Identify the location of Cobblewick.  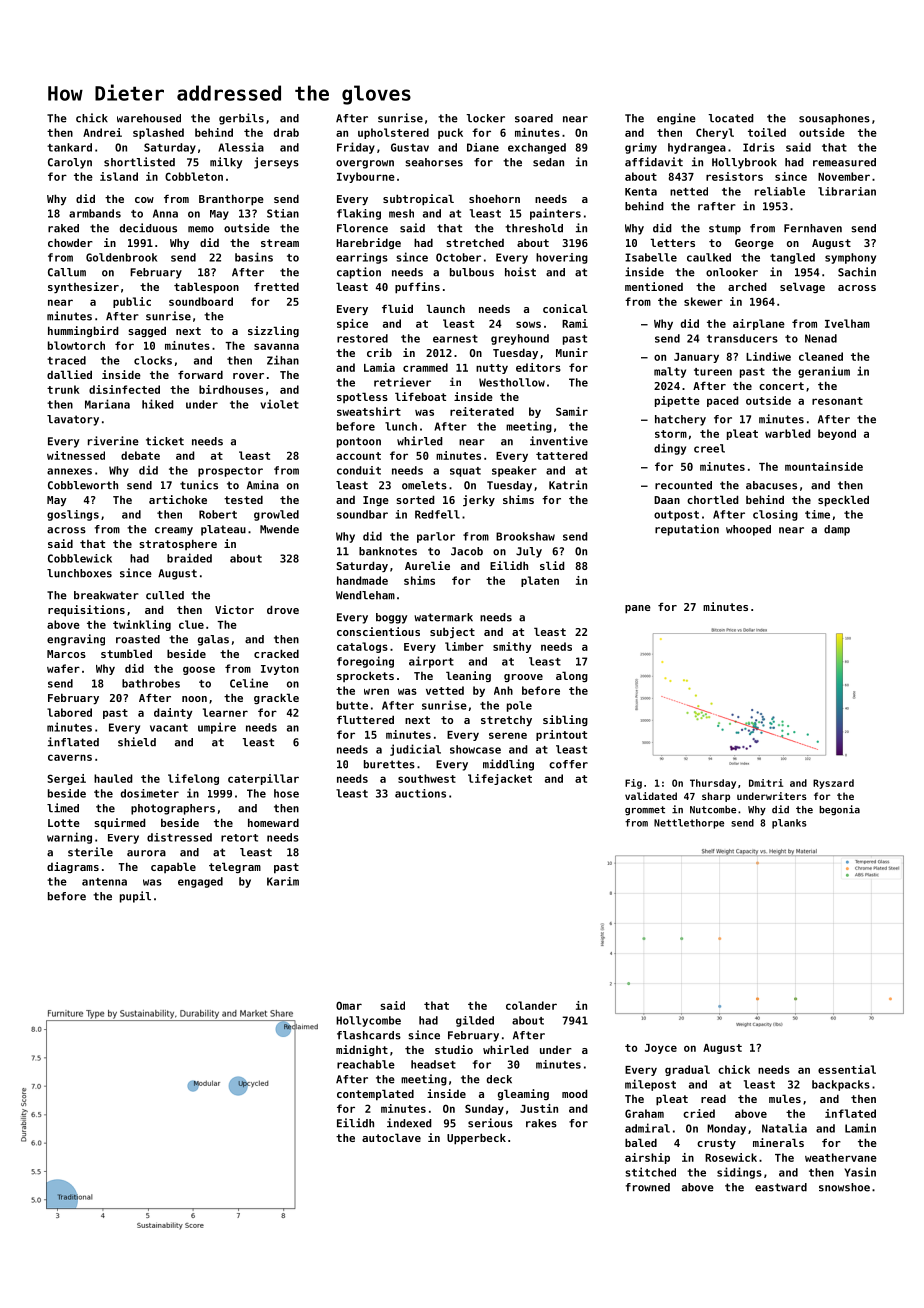
(80, 558).
